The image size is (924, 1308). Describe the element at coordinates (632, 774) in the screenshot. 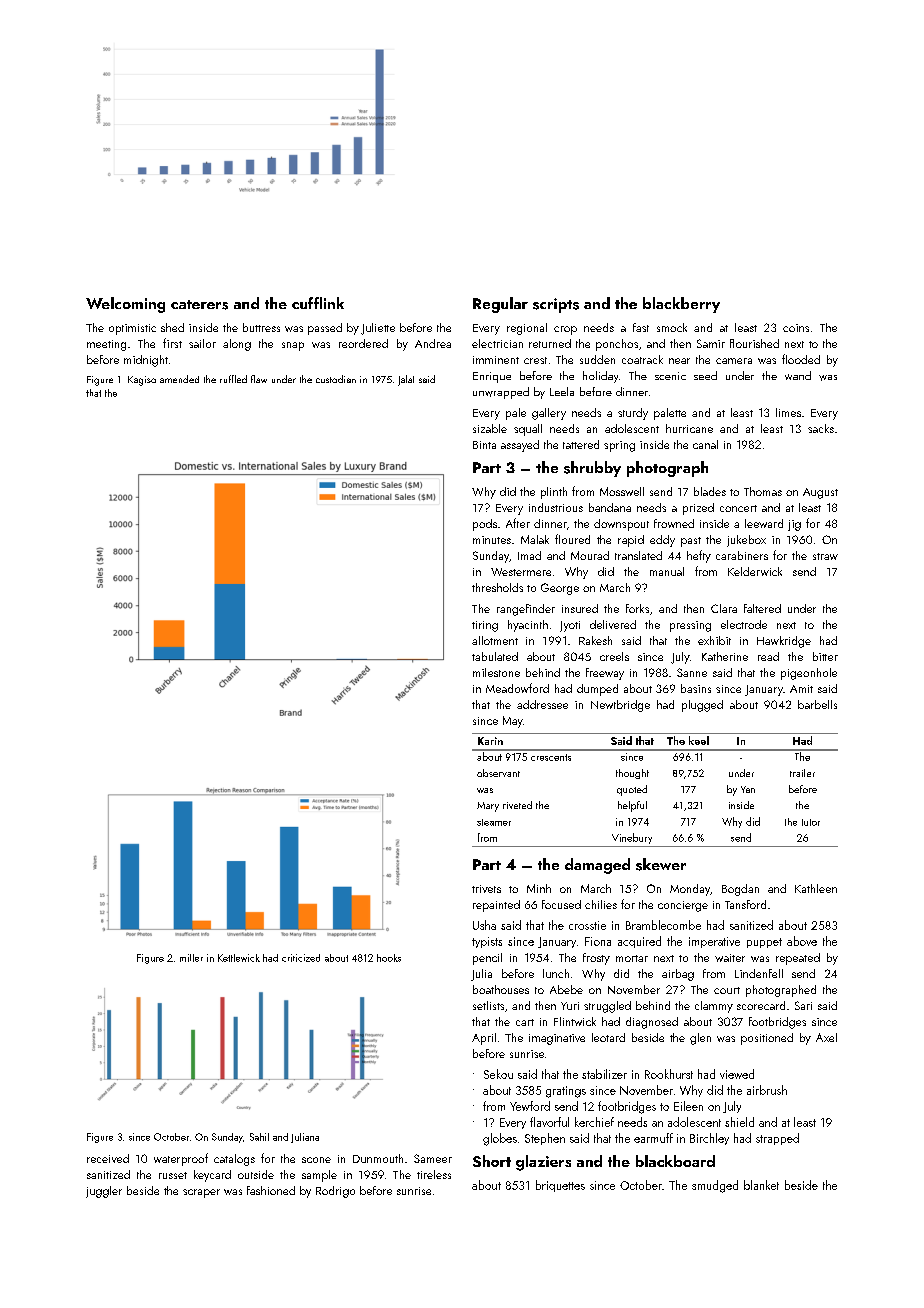

I see `thought` at that location.
